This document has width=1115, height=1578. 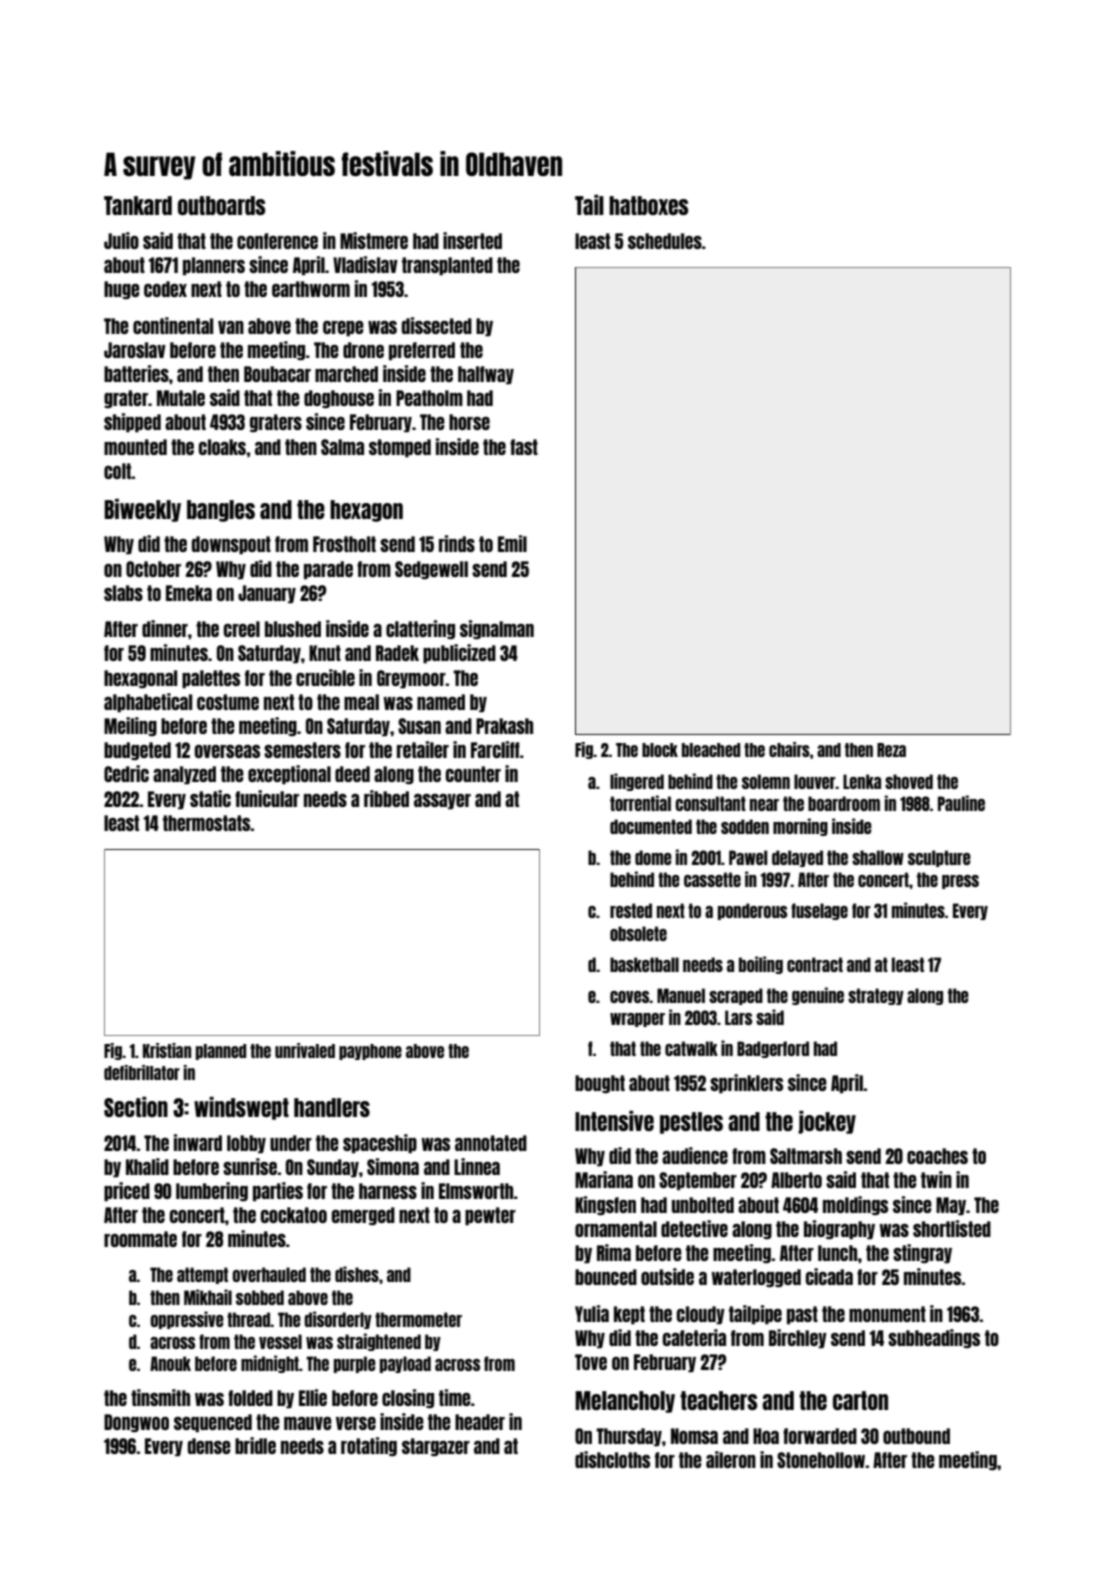 What do you see at coordinates (136, 1423) in the document?
I see `Dongwoo` at bounding box center [136, 1423].
